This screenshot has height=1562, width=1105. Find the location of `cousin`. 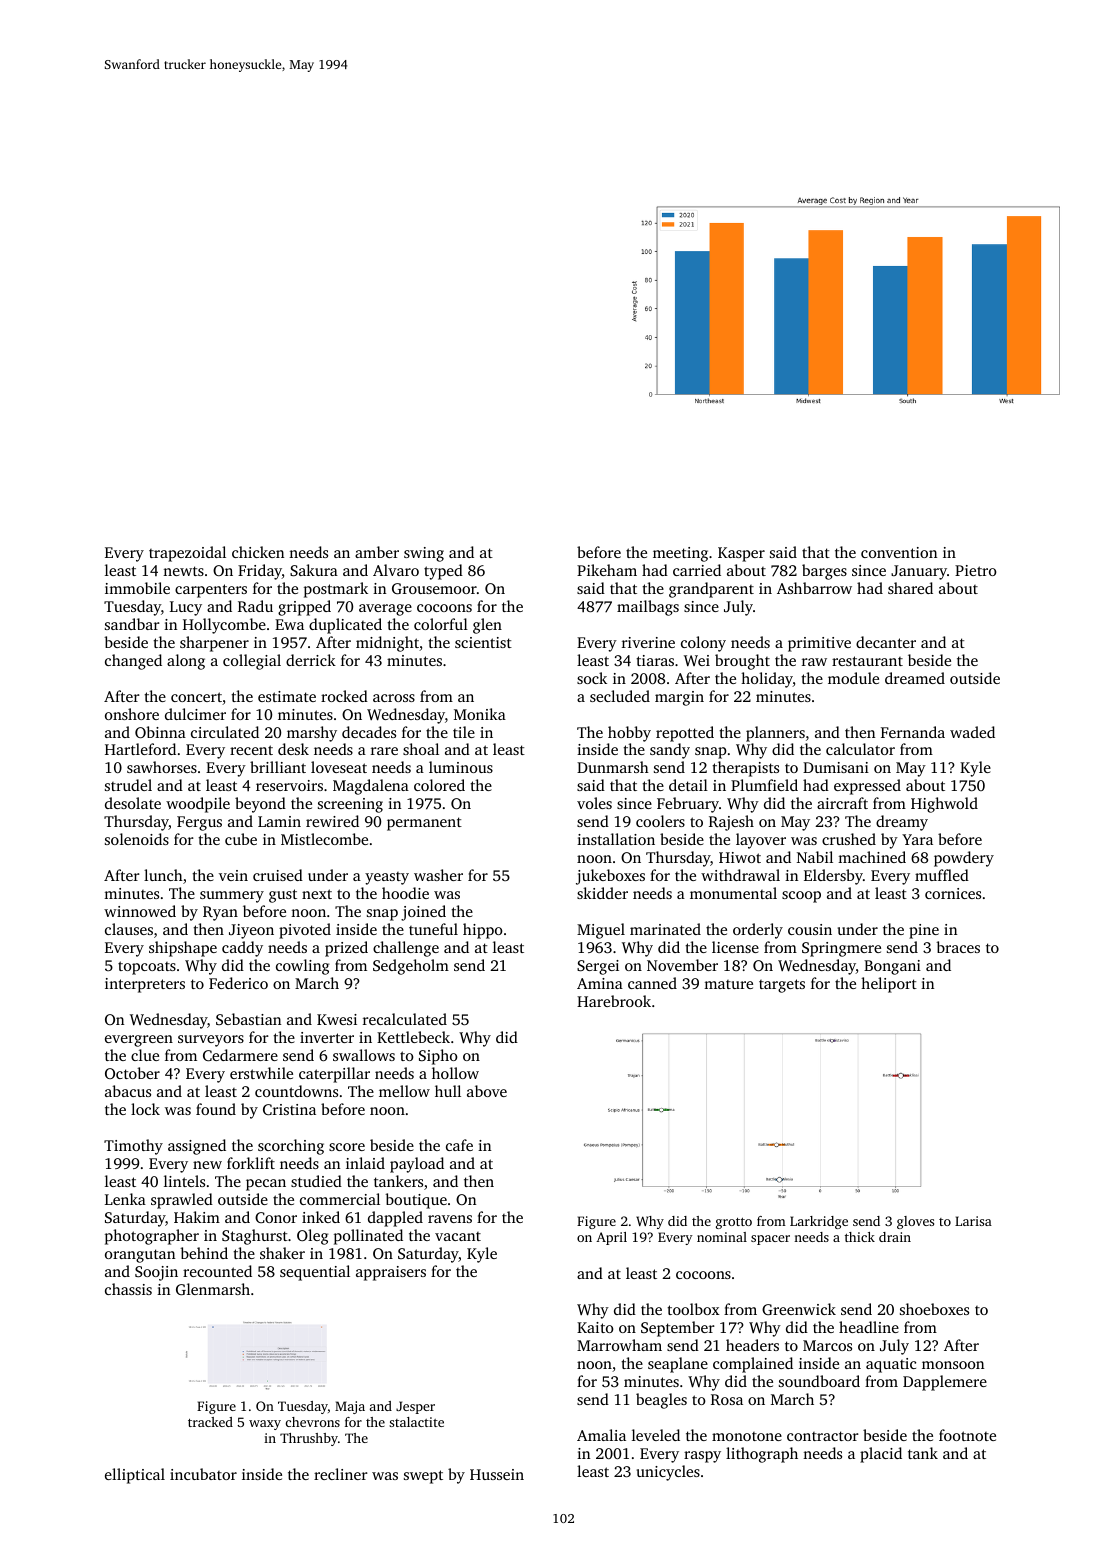

cousin is located at coordinates (810, 929).
